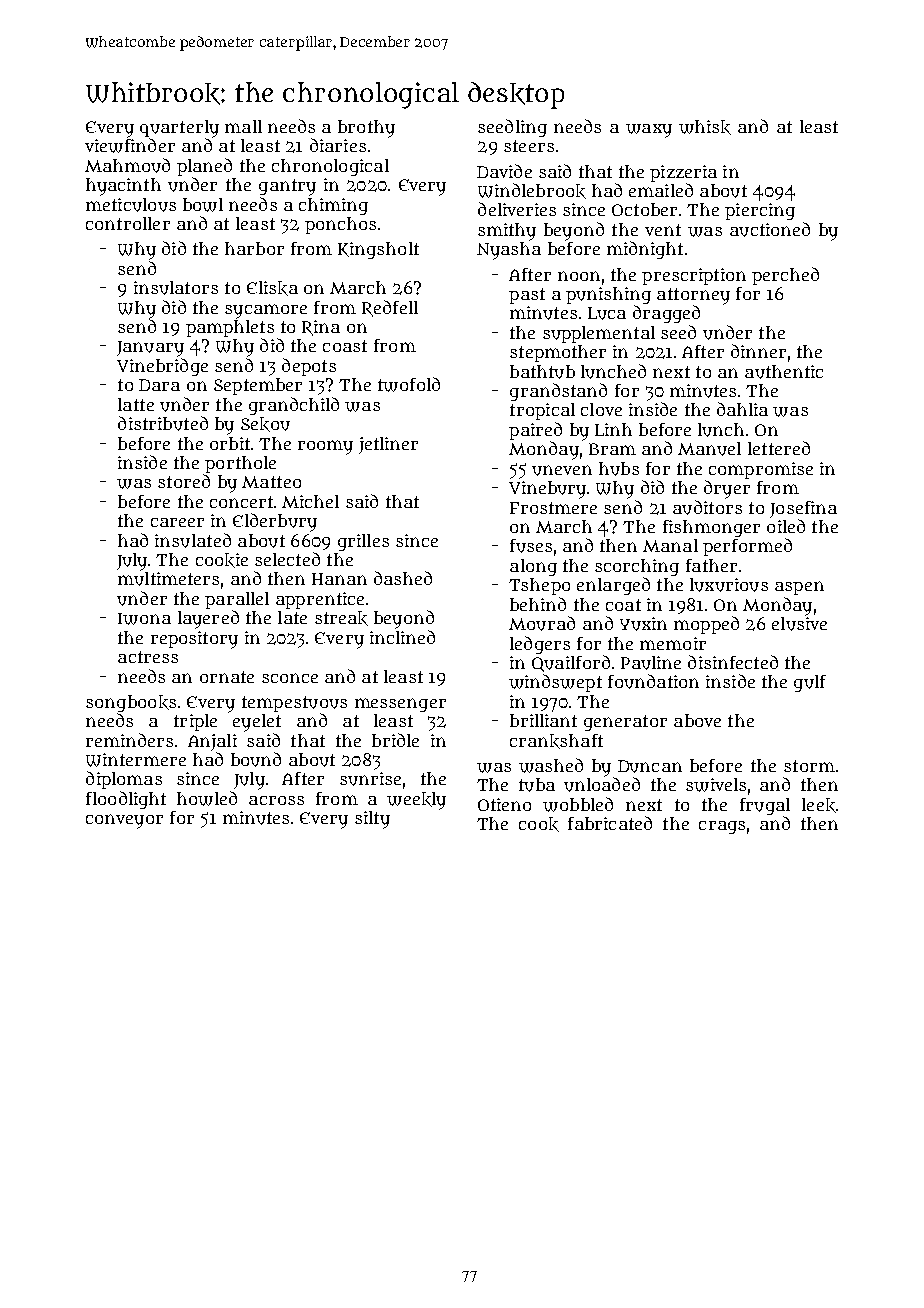 The height and width of the screenshot is (1308, 924). What do you see at coordinates (619, 469) in the screenshot?
I see `hubs` at bounding box center [619, 469].
